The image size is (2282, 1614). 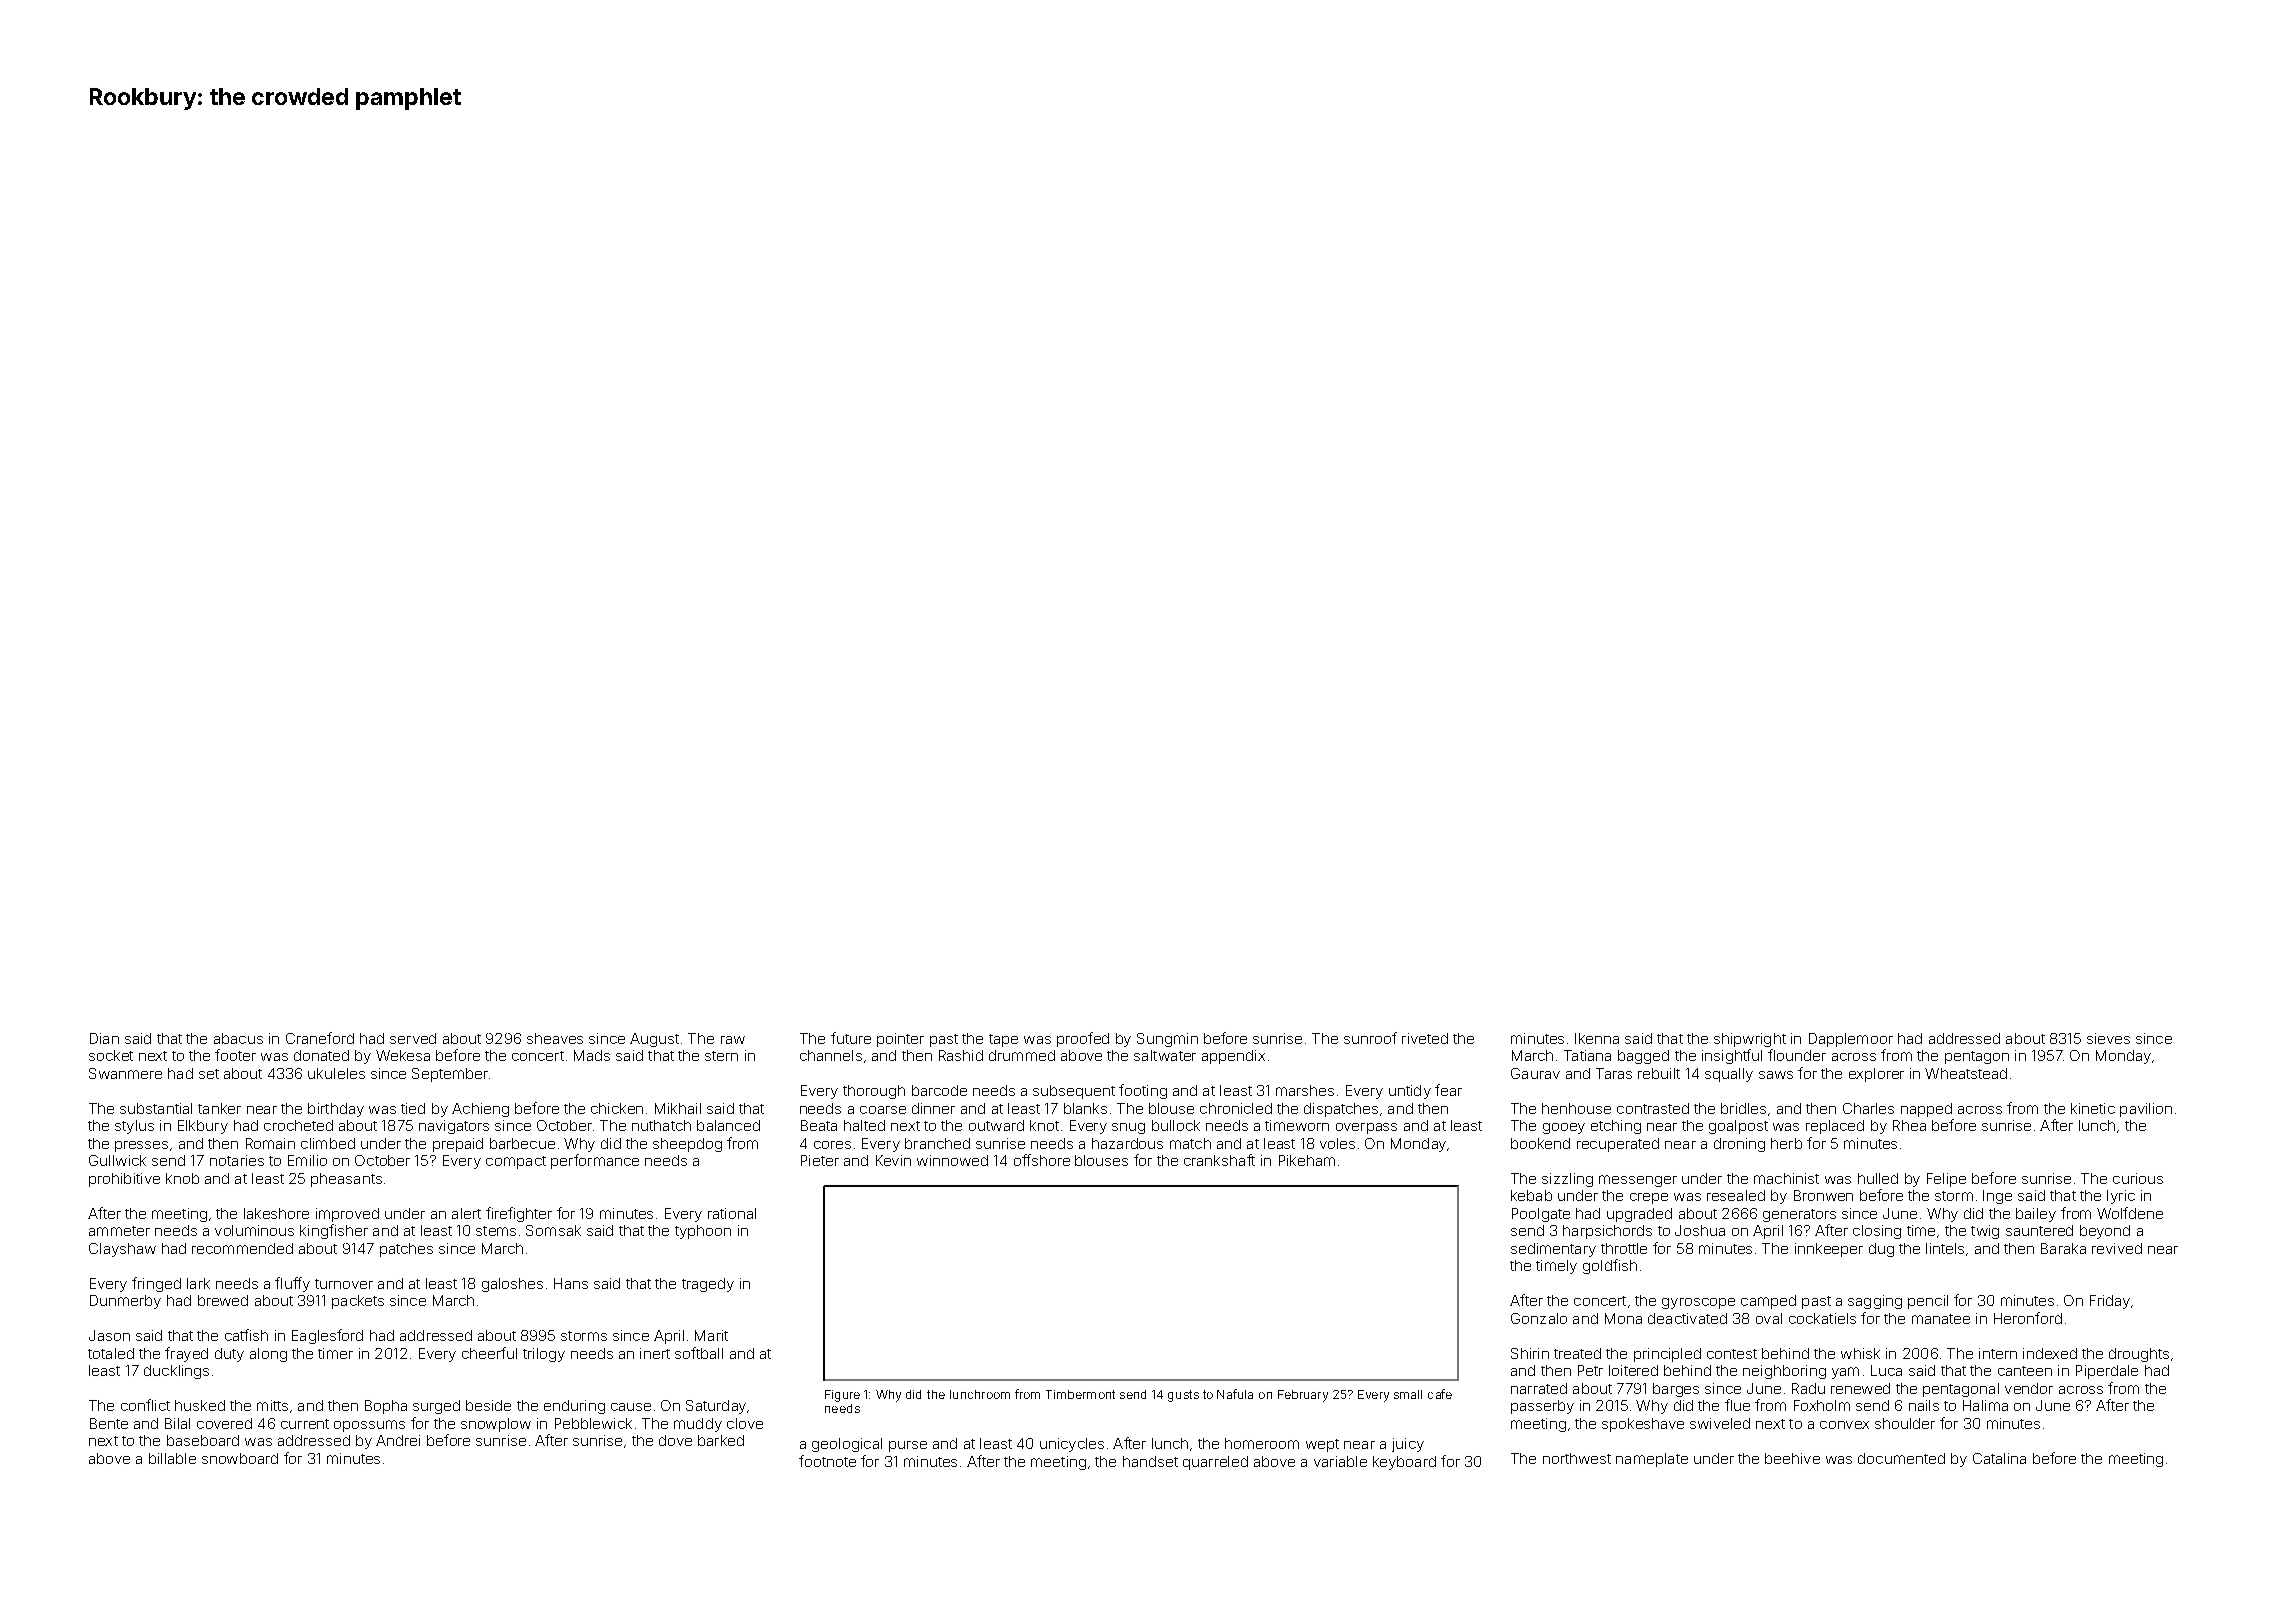 What do you see at coordinates (122, 1250) in the document?
I see `Clayshaw` at bounding box center [122, 1250].
